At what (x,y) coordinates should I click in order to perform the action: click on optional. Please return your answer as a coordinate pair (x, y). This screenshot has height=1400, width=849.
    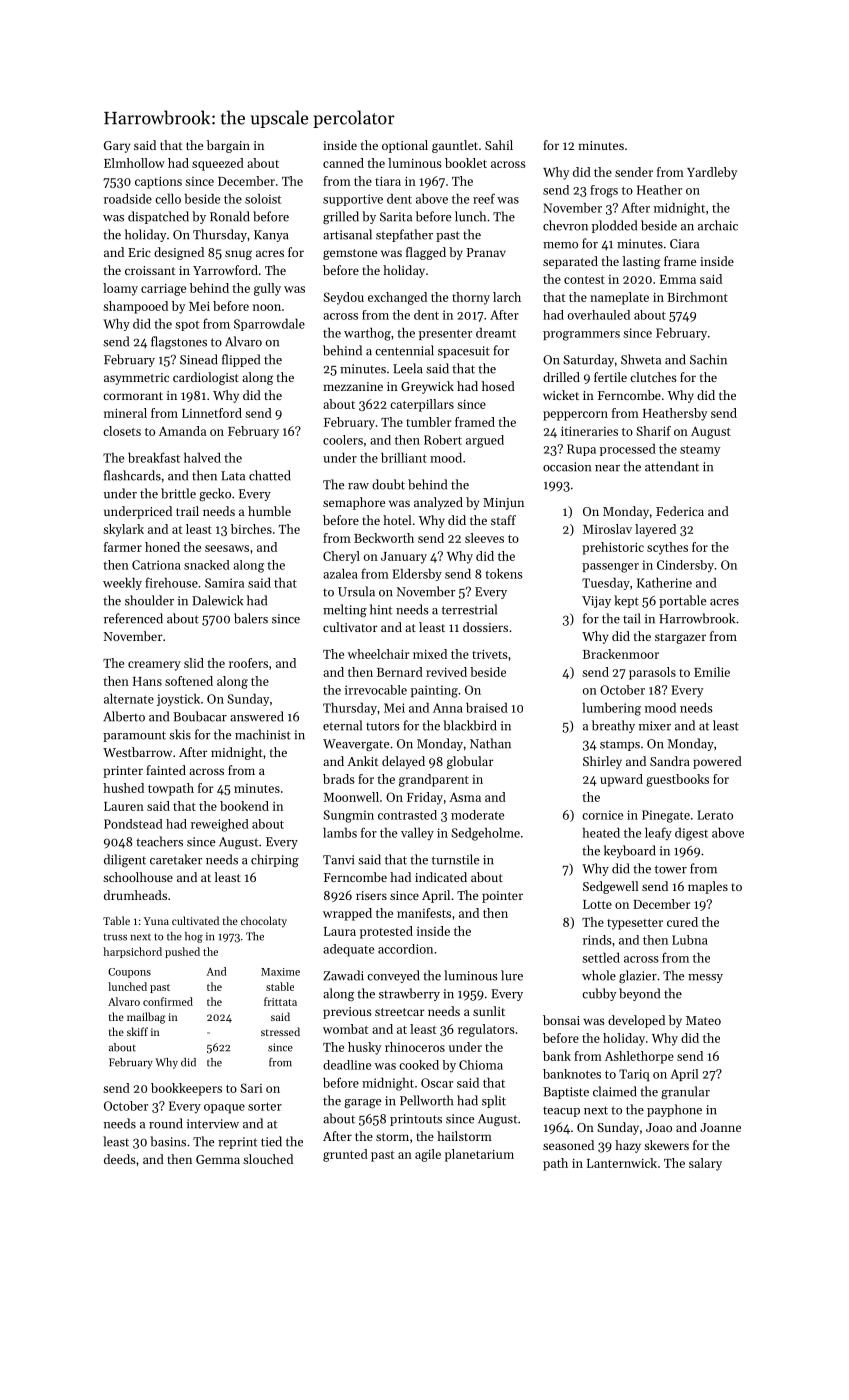
    Looking at the image, I should click on (405, 146).
